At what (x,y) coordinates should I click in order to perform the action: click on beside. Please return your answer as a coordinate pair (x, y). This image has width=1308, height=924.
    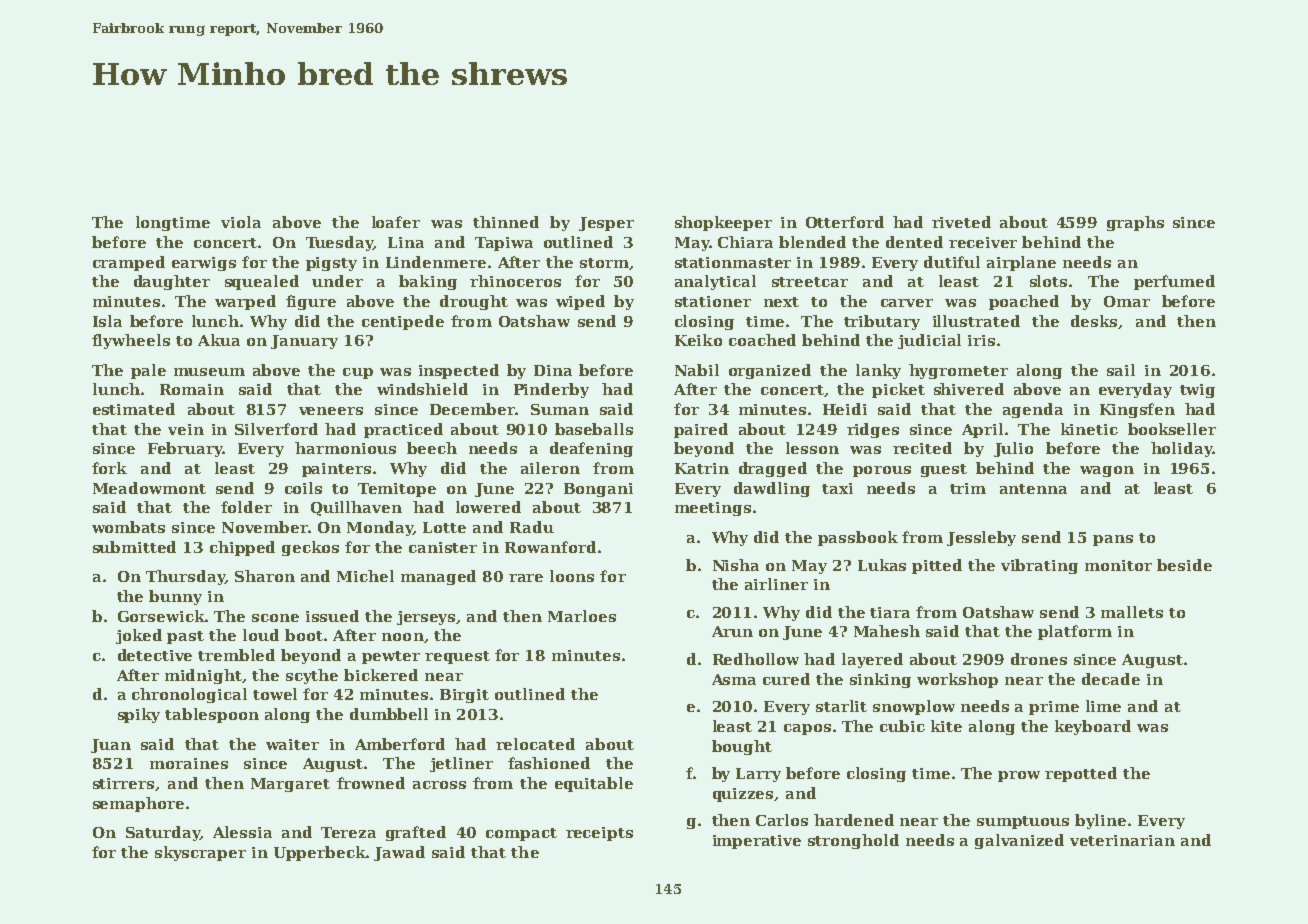
    Looking at the image, I should click on (1184, 565).
